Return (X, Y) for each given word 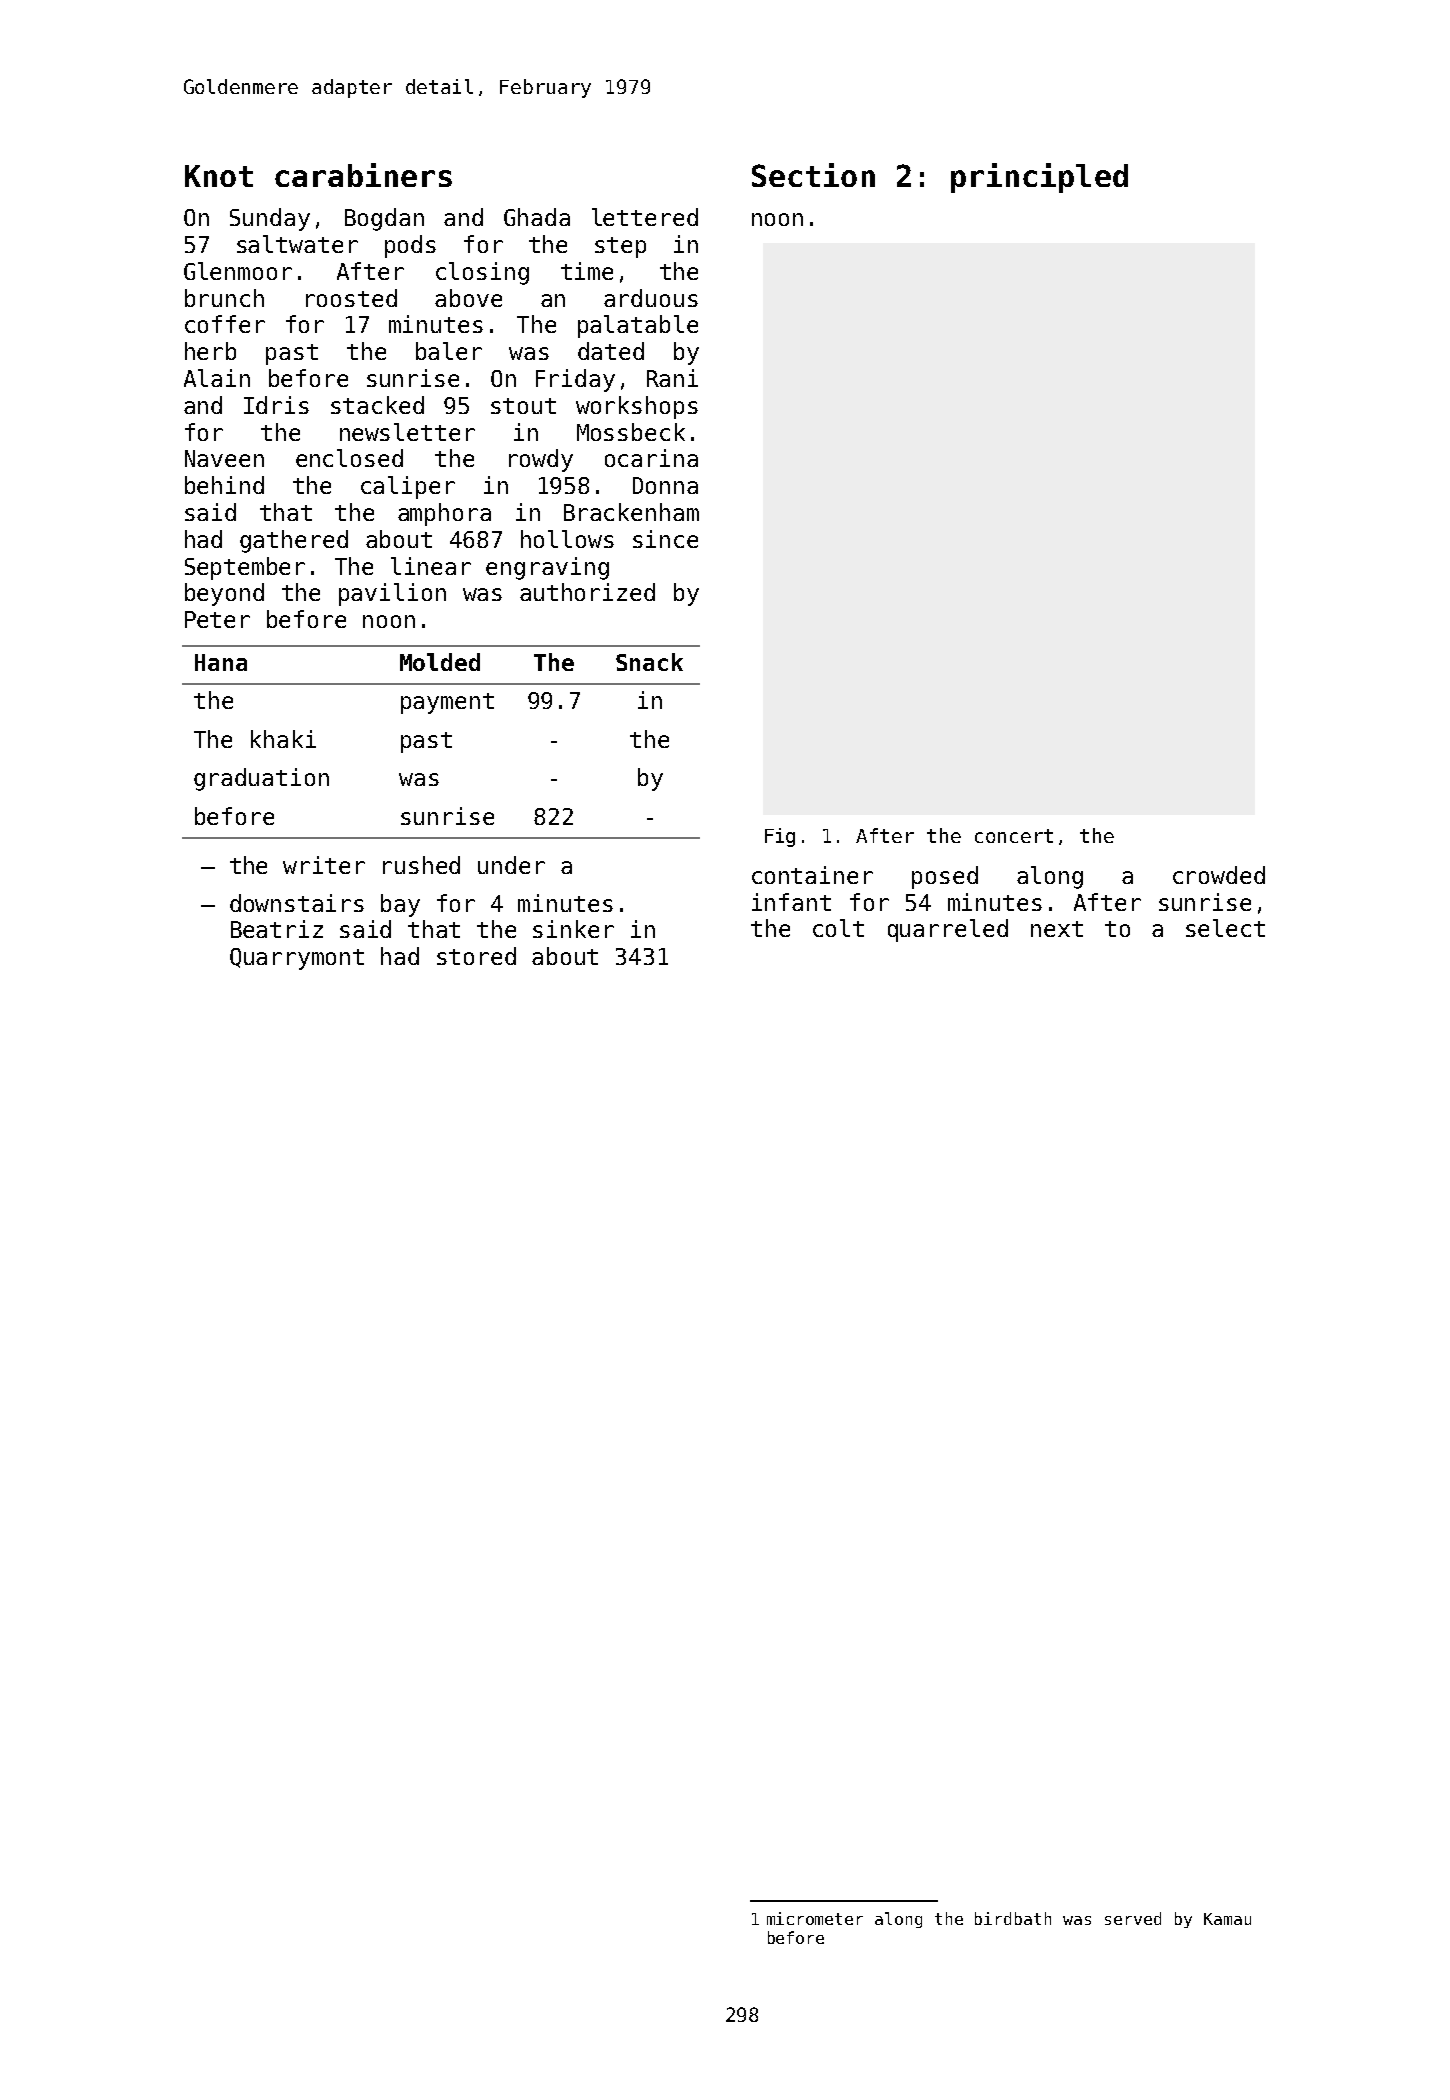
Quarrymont (297, 959)
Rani (672, 378)
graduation (261, 779)
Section (813, 175)
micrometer (815, 1918)
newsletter (407, 432)
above (468, 298)
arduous (651, 298)
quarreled (948, 930)
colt (838, 928)
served (1133, 1918)
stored (476, 956)
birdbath (1013, 1918)
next (1057, 929)
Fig (780, 837)
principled (1039, 178)
